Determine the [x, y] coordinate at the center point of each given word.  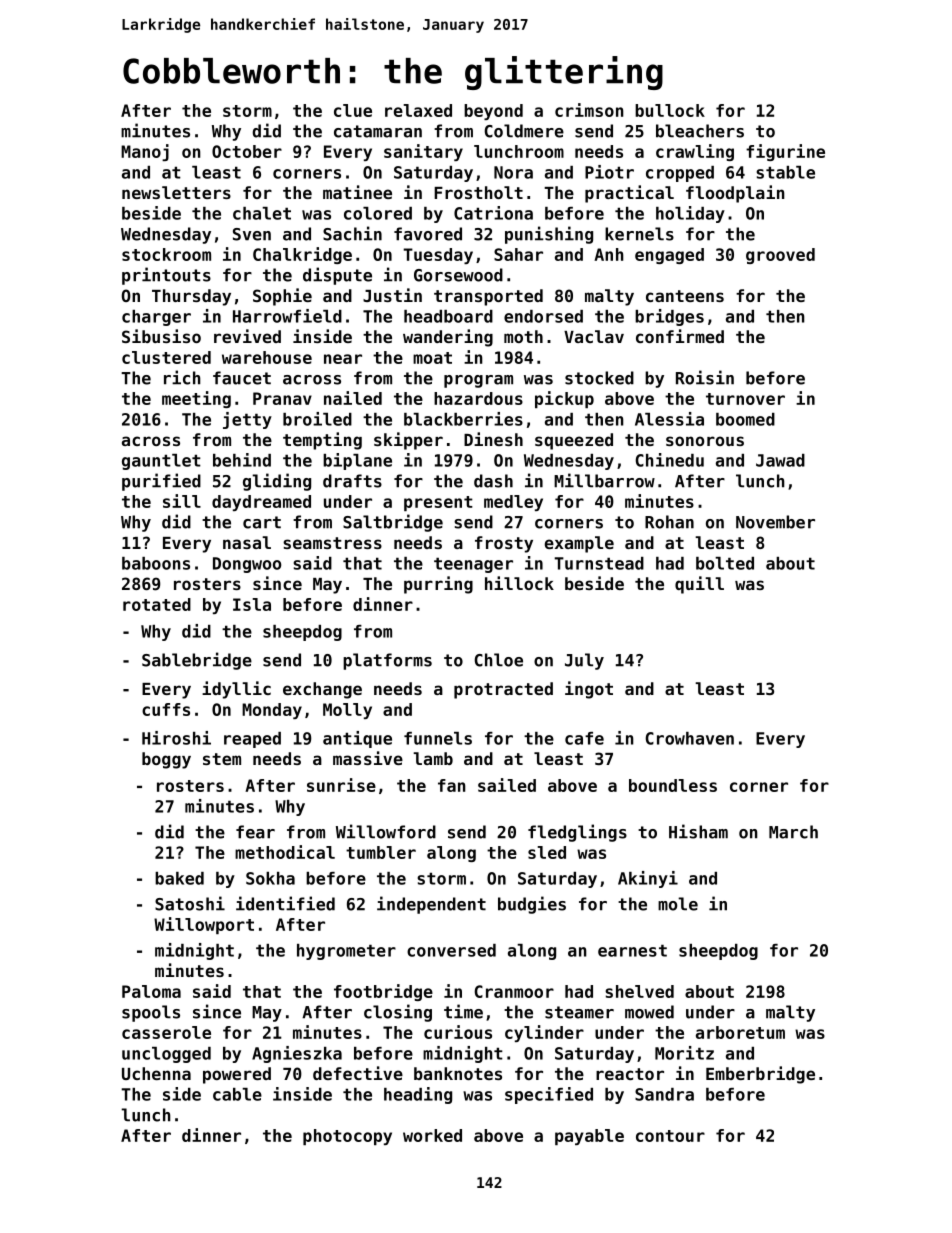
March [793, 832]
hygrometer [346, 952]
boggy [166, 760]
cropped [680, 174]
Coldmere [524, 131]
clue [353, 110]
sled [547, 852]
